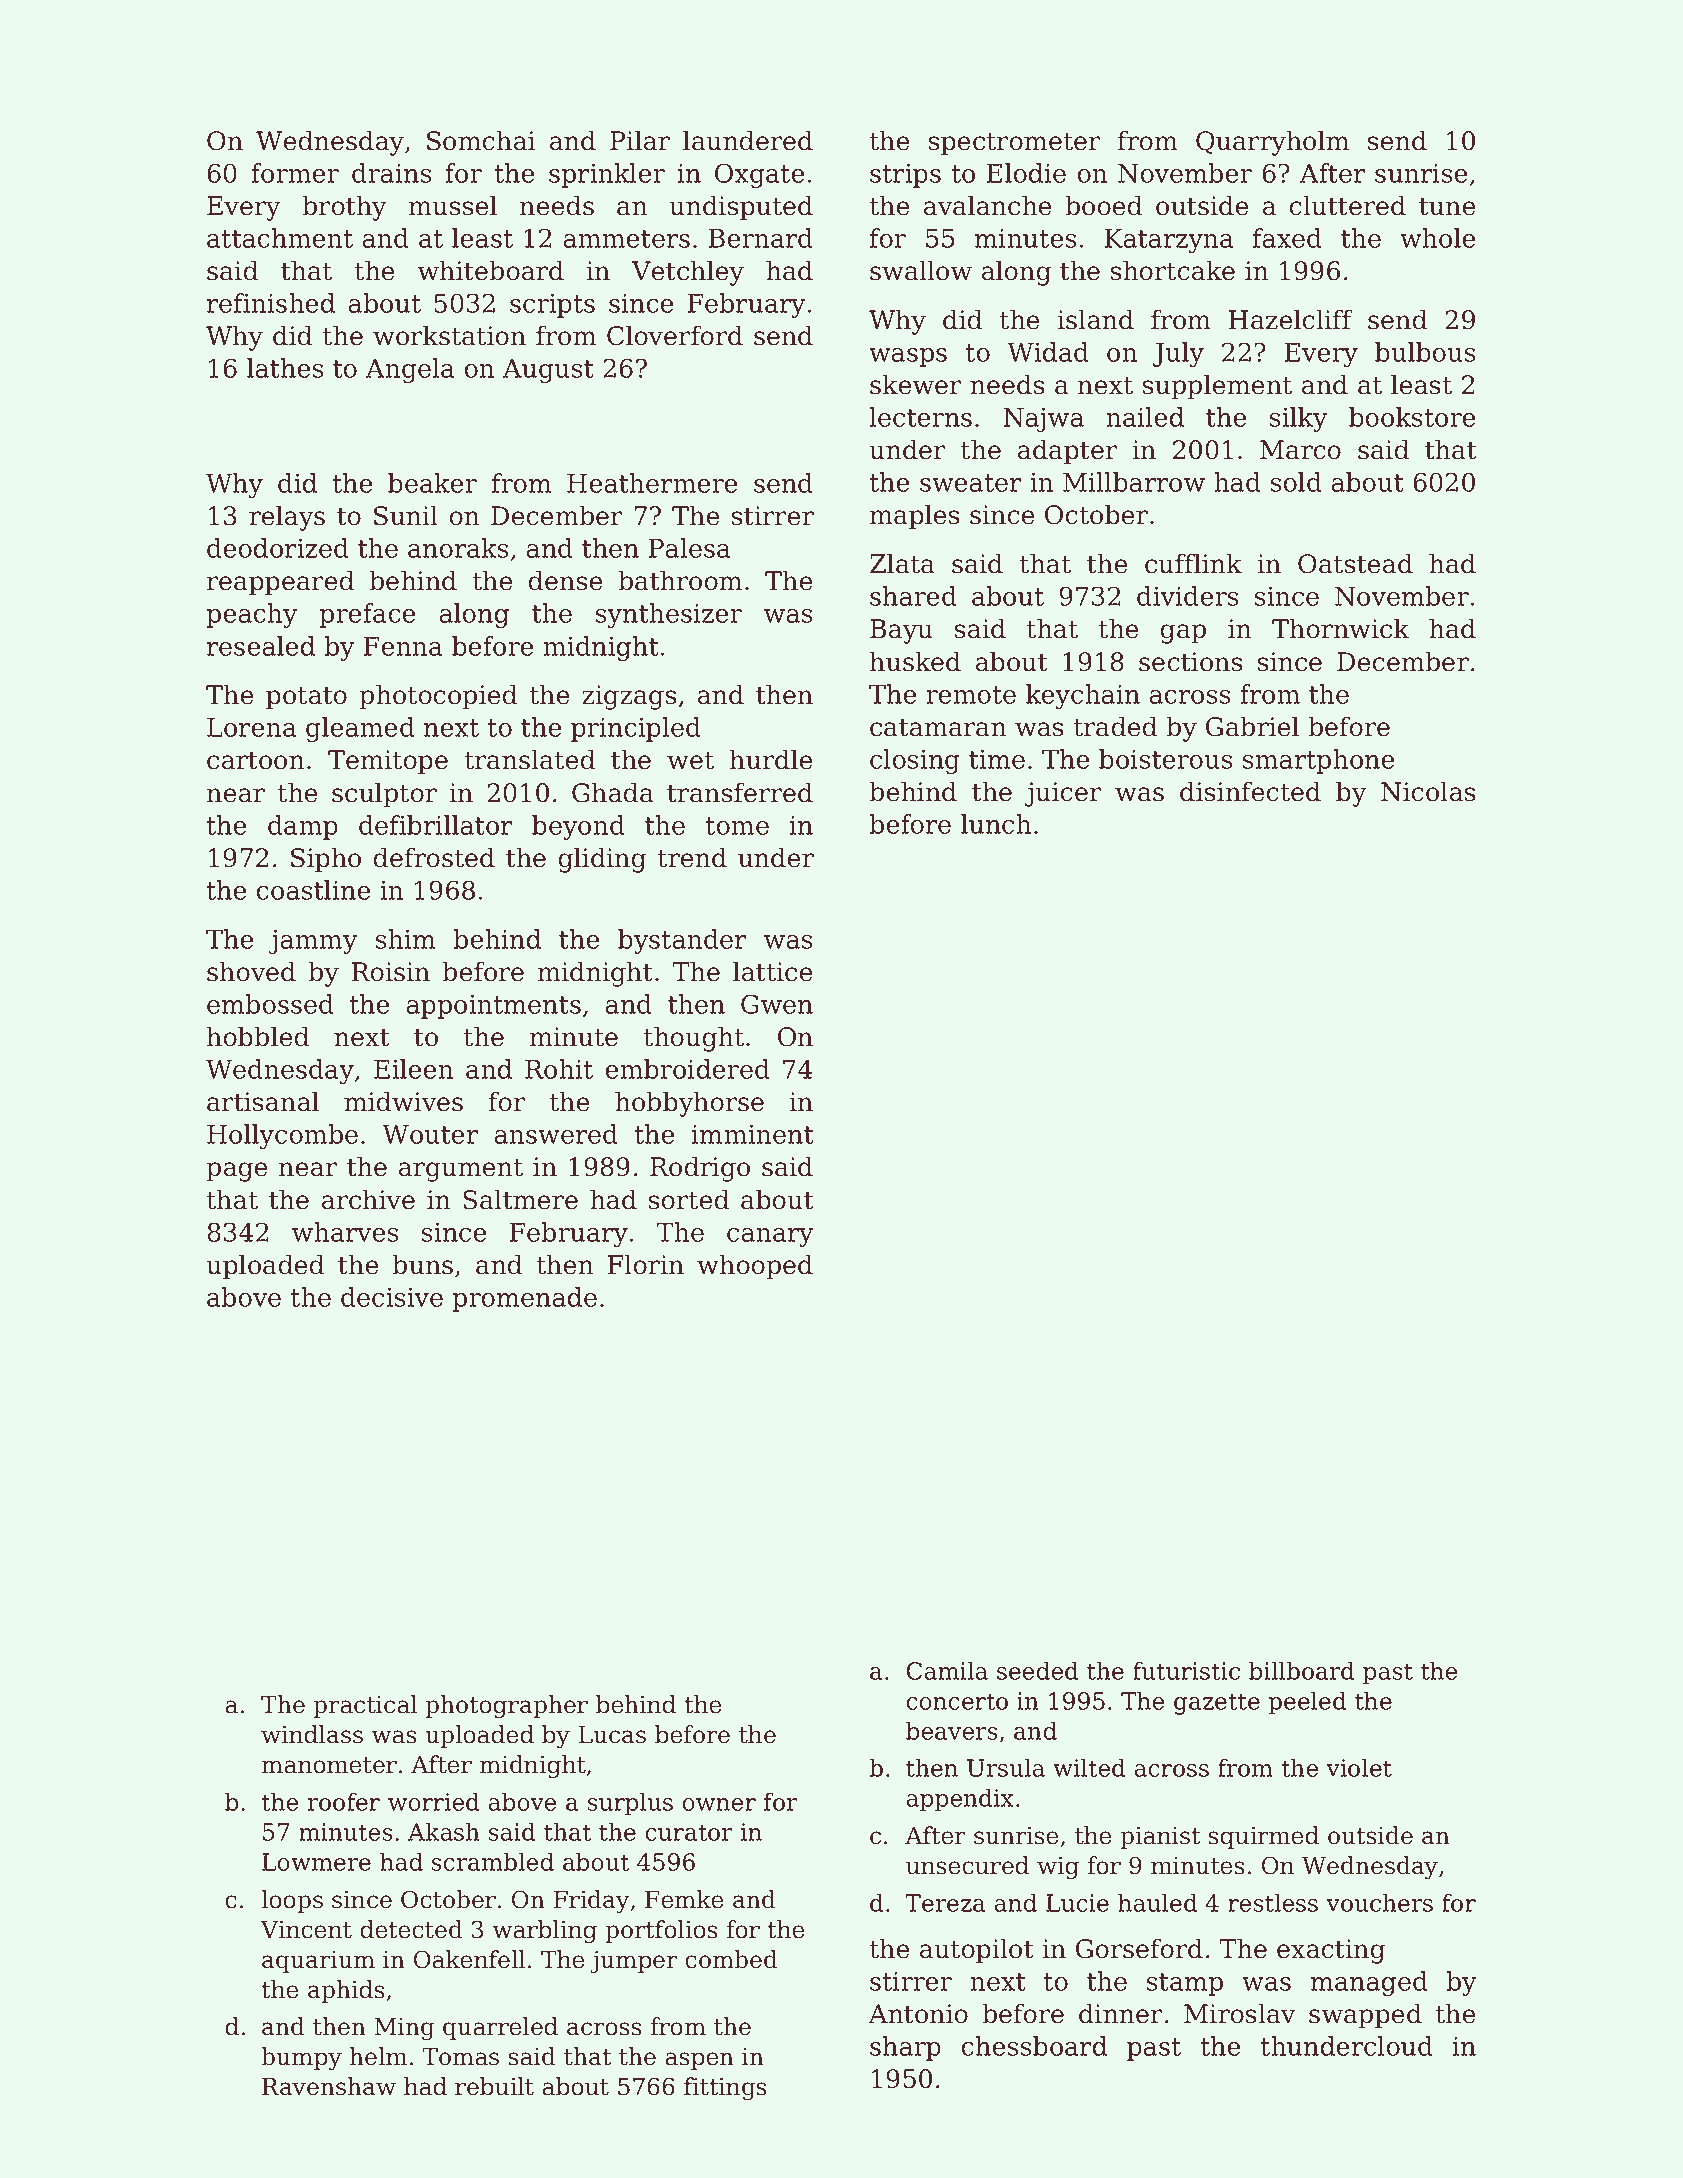  I want to click on decisive, so click(392, 1297).
